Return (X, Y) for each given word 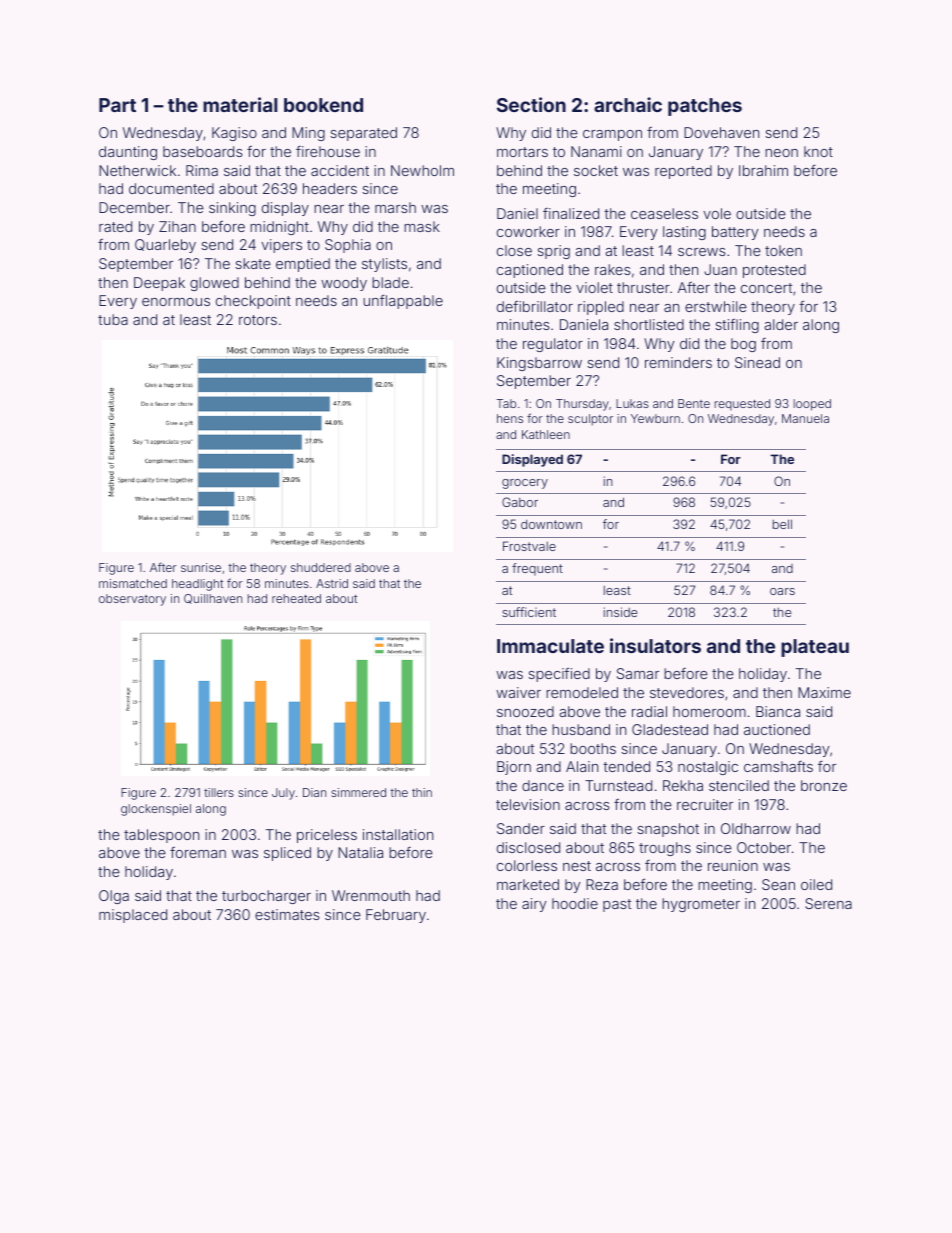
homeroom (709, 711)
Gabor (520, 502)
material (240, 104)
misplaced (133, 916)
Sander (521, 828)
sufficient (529, 612)
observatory (132, 600)
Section (531, 104)
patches (705, 107)
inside (620, 612)
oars (782, 591)
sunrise (201, 567)
